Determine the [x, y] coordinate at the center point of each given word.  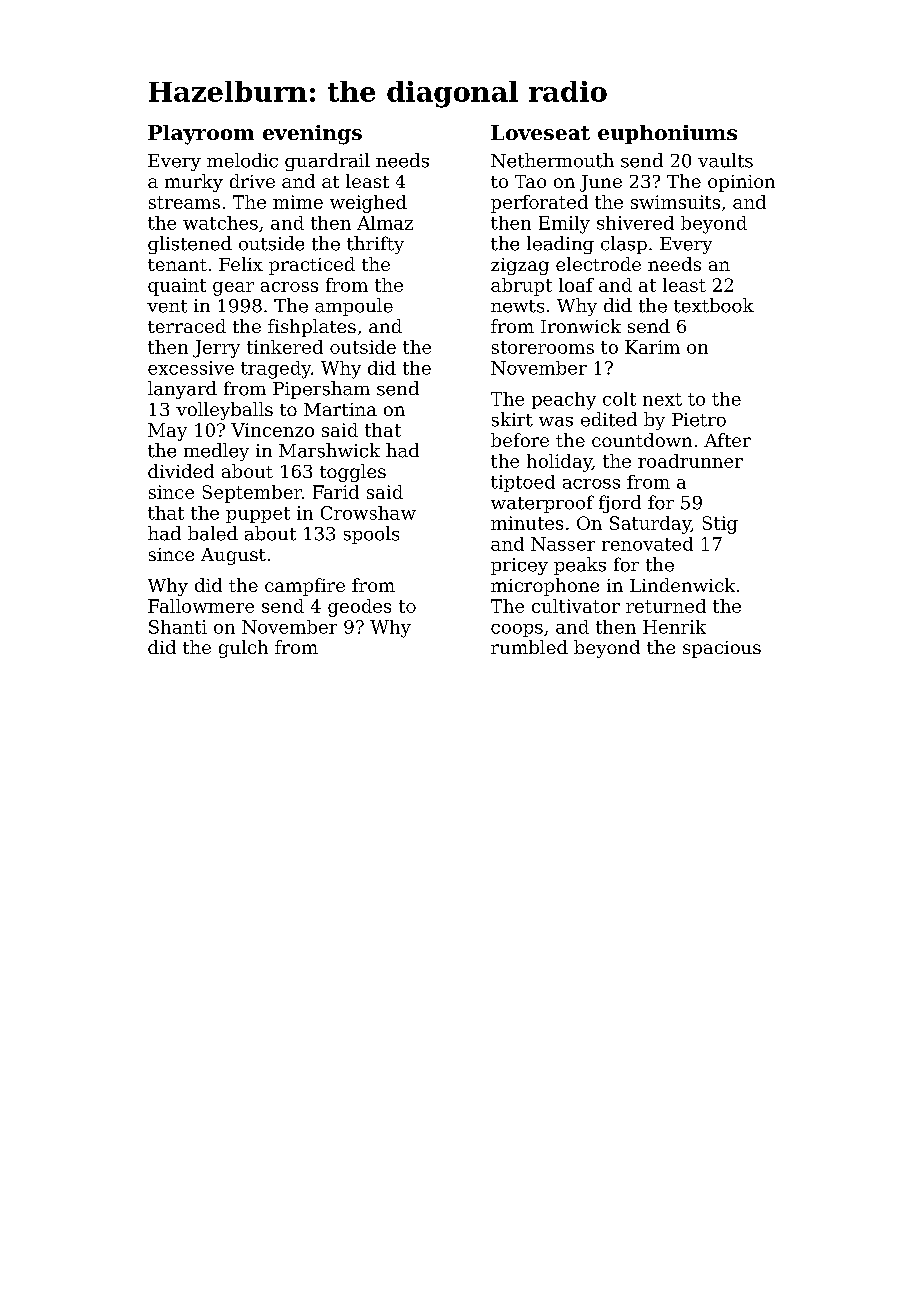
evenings [312, 135]
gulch [243, 649]
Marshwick [329, 450]
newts [517, 306]
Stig [720, 525]
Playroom [201, 135]
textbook [714, 305]
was [556, 422]
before [520, 440]
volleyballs [224, 411]
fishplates [312, 328]
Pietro [699, 420]
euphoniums [667, 134]
